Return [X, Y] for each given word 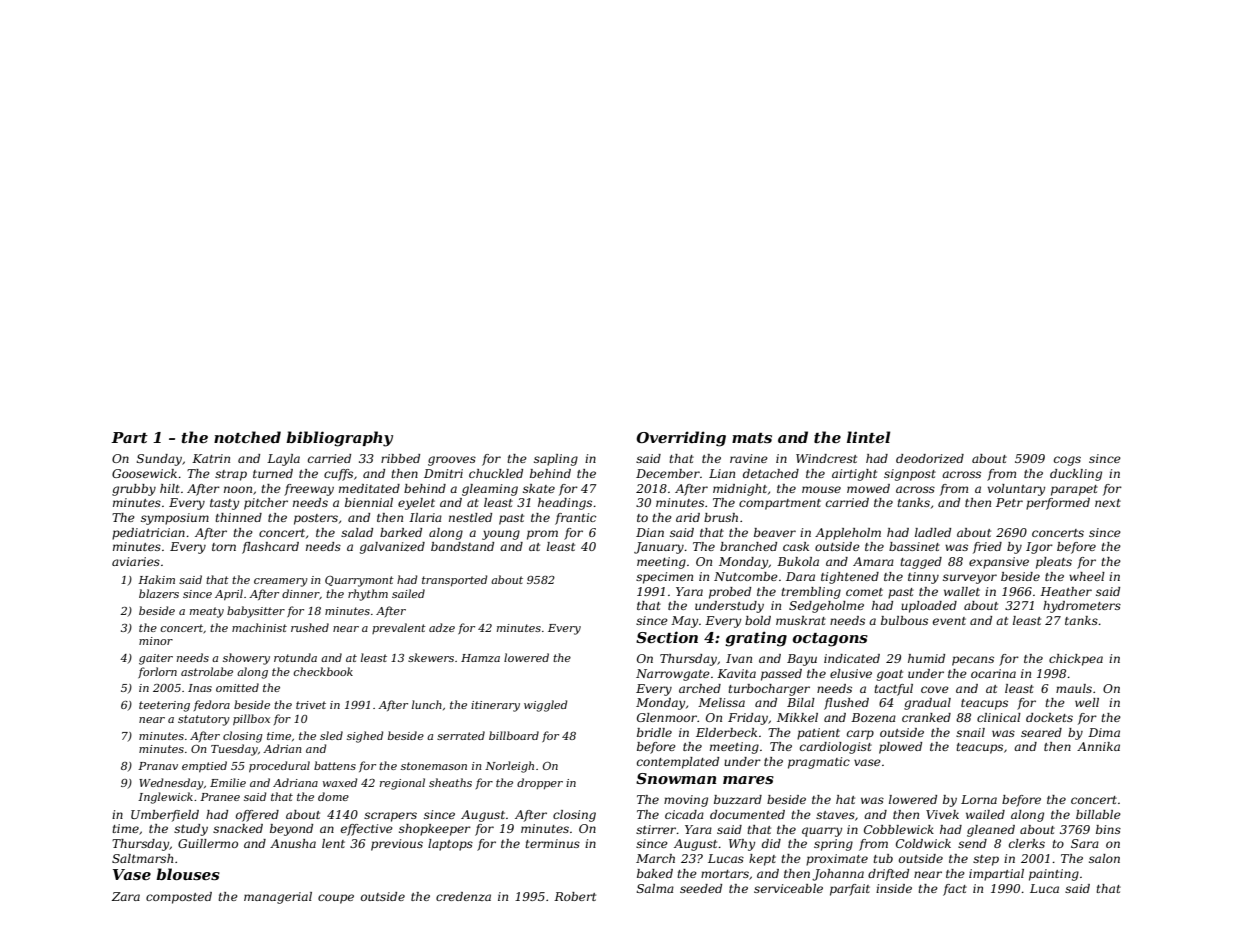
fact [955, 890]
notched [247, 437]
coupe [336, 899]
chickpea [1076, 660]
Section [667, 637]
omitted [237, 687]
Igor [1039, 548]
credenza [463, 896]
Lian [722, 473]
